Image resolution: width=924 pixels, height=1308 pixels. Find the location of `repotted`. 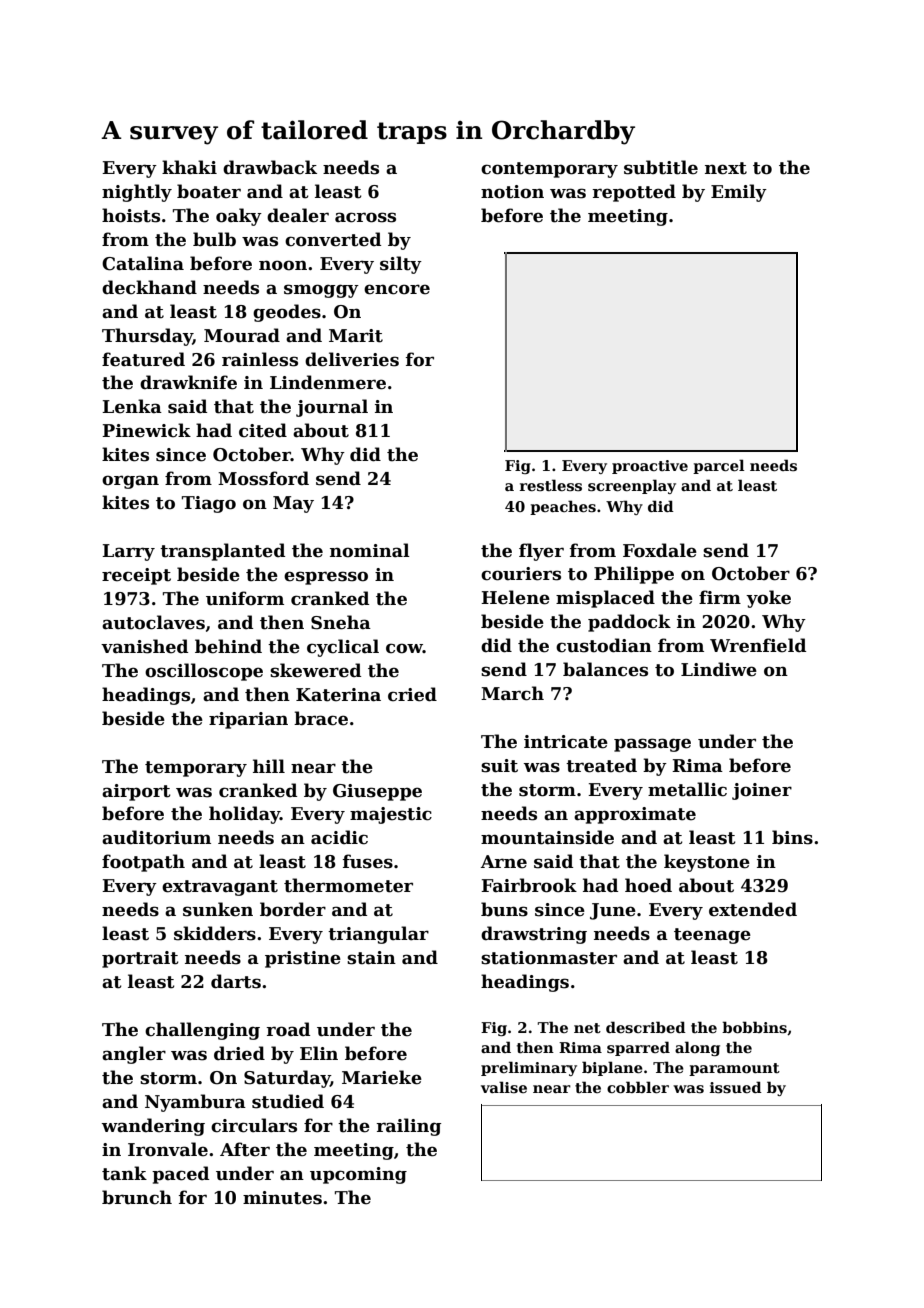

repotted is located at coordinates (634, 193).
